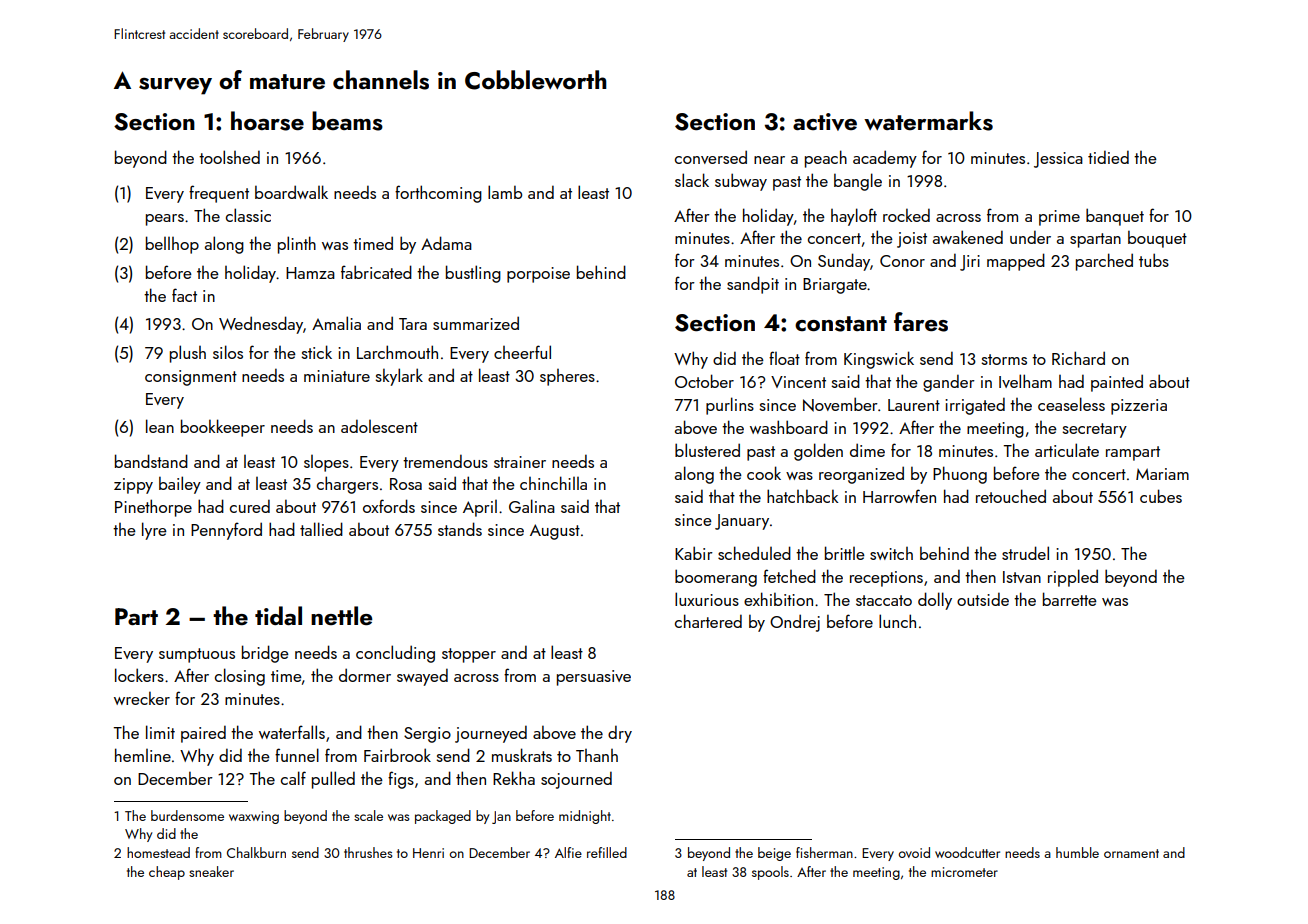 This page has width=1308, height=924. Describe the element at coordinates (203, 734) in the page. I see `paired` at that location.
